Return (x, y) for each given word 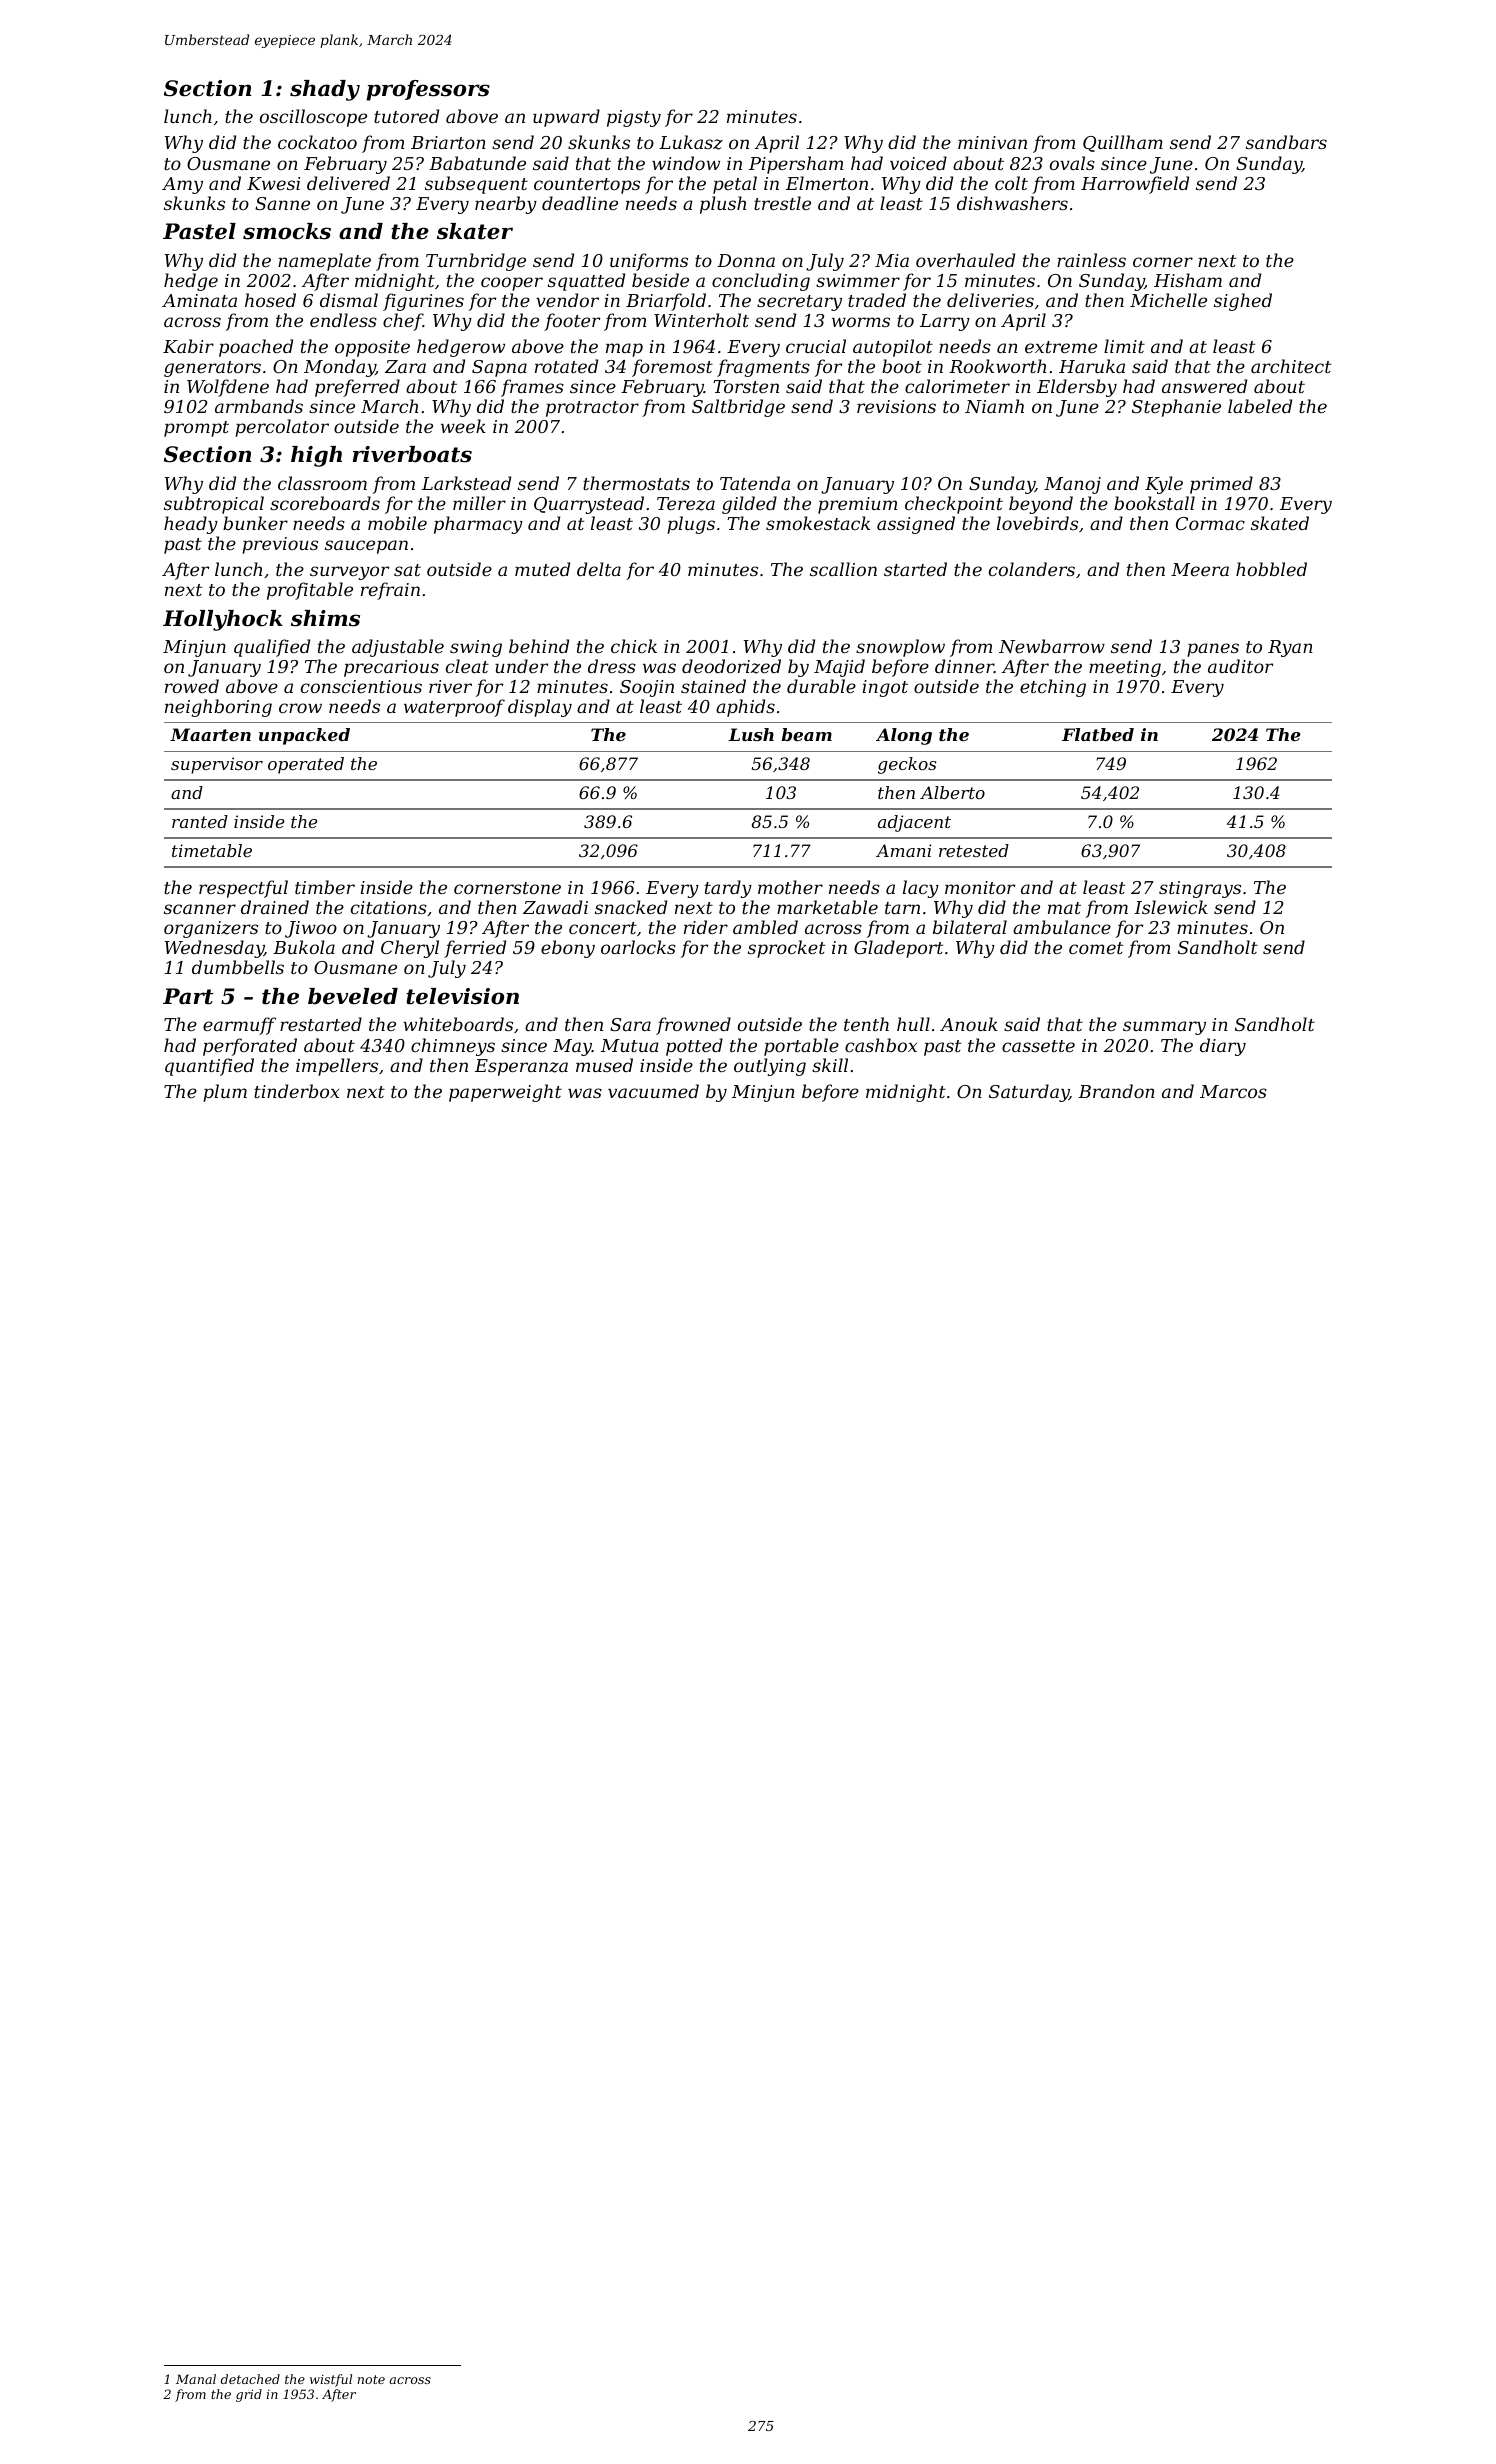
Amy (182, 185)
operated (306, 765)
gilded (749, 505)
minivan (992, 142)
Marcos (1233, 1091)
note (371, 2379)
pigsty (634, 118)
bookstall (1154, 503)
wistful (331, 2380)
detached (250, 2379)
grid (249, 2395)
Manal (196, 2379)
